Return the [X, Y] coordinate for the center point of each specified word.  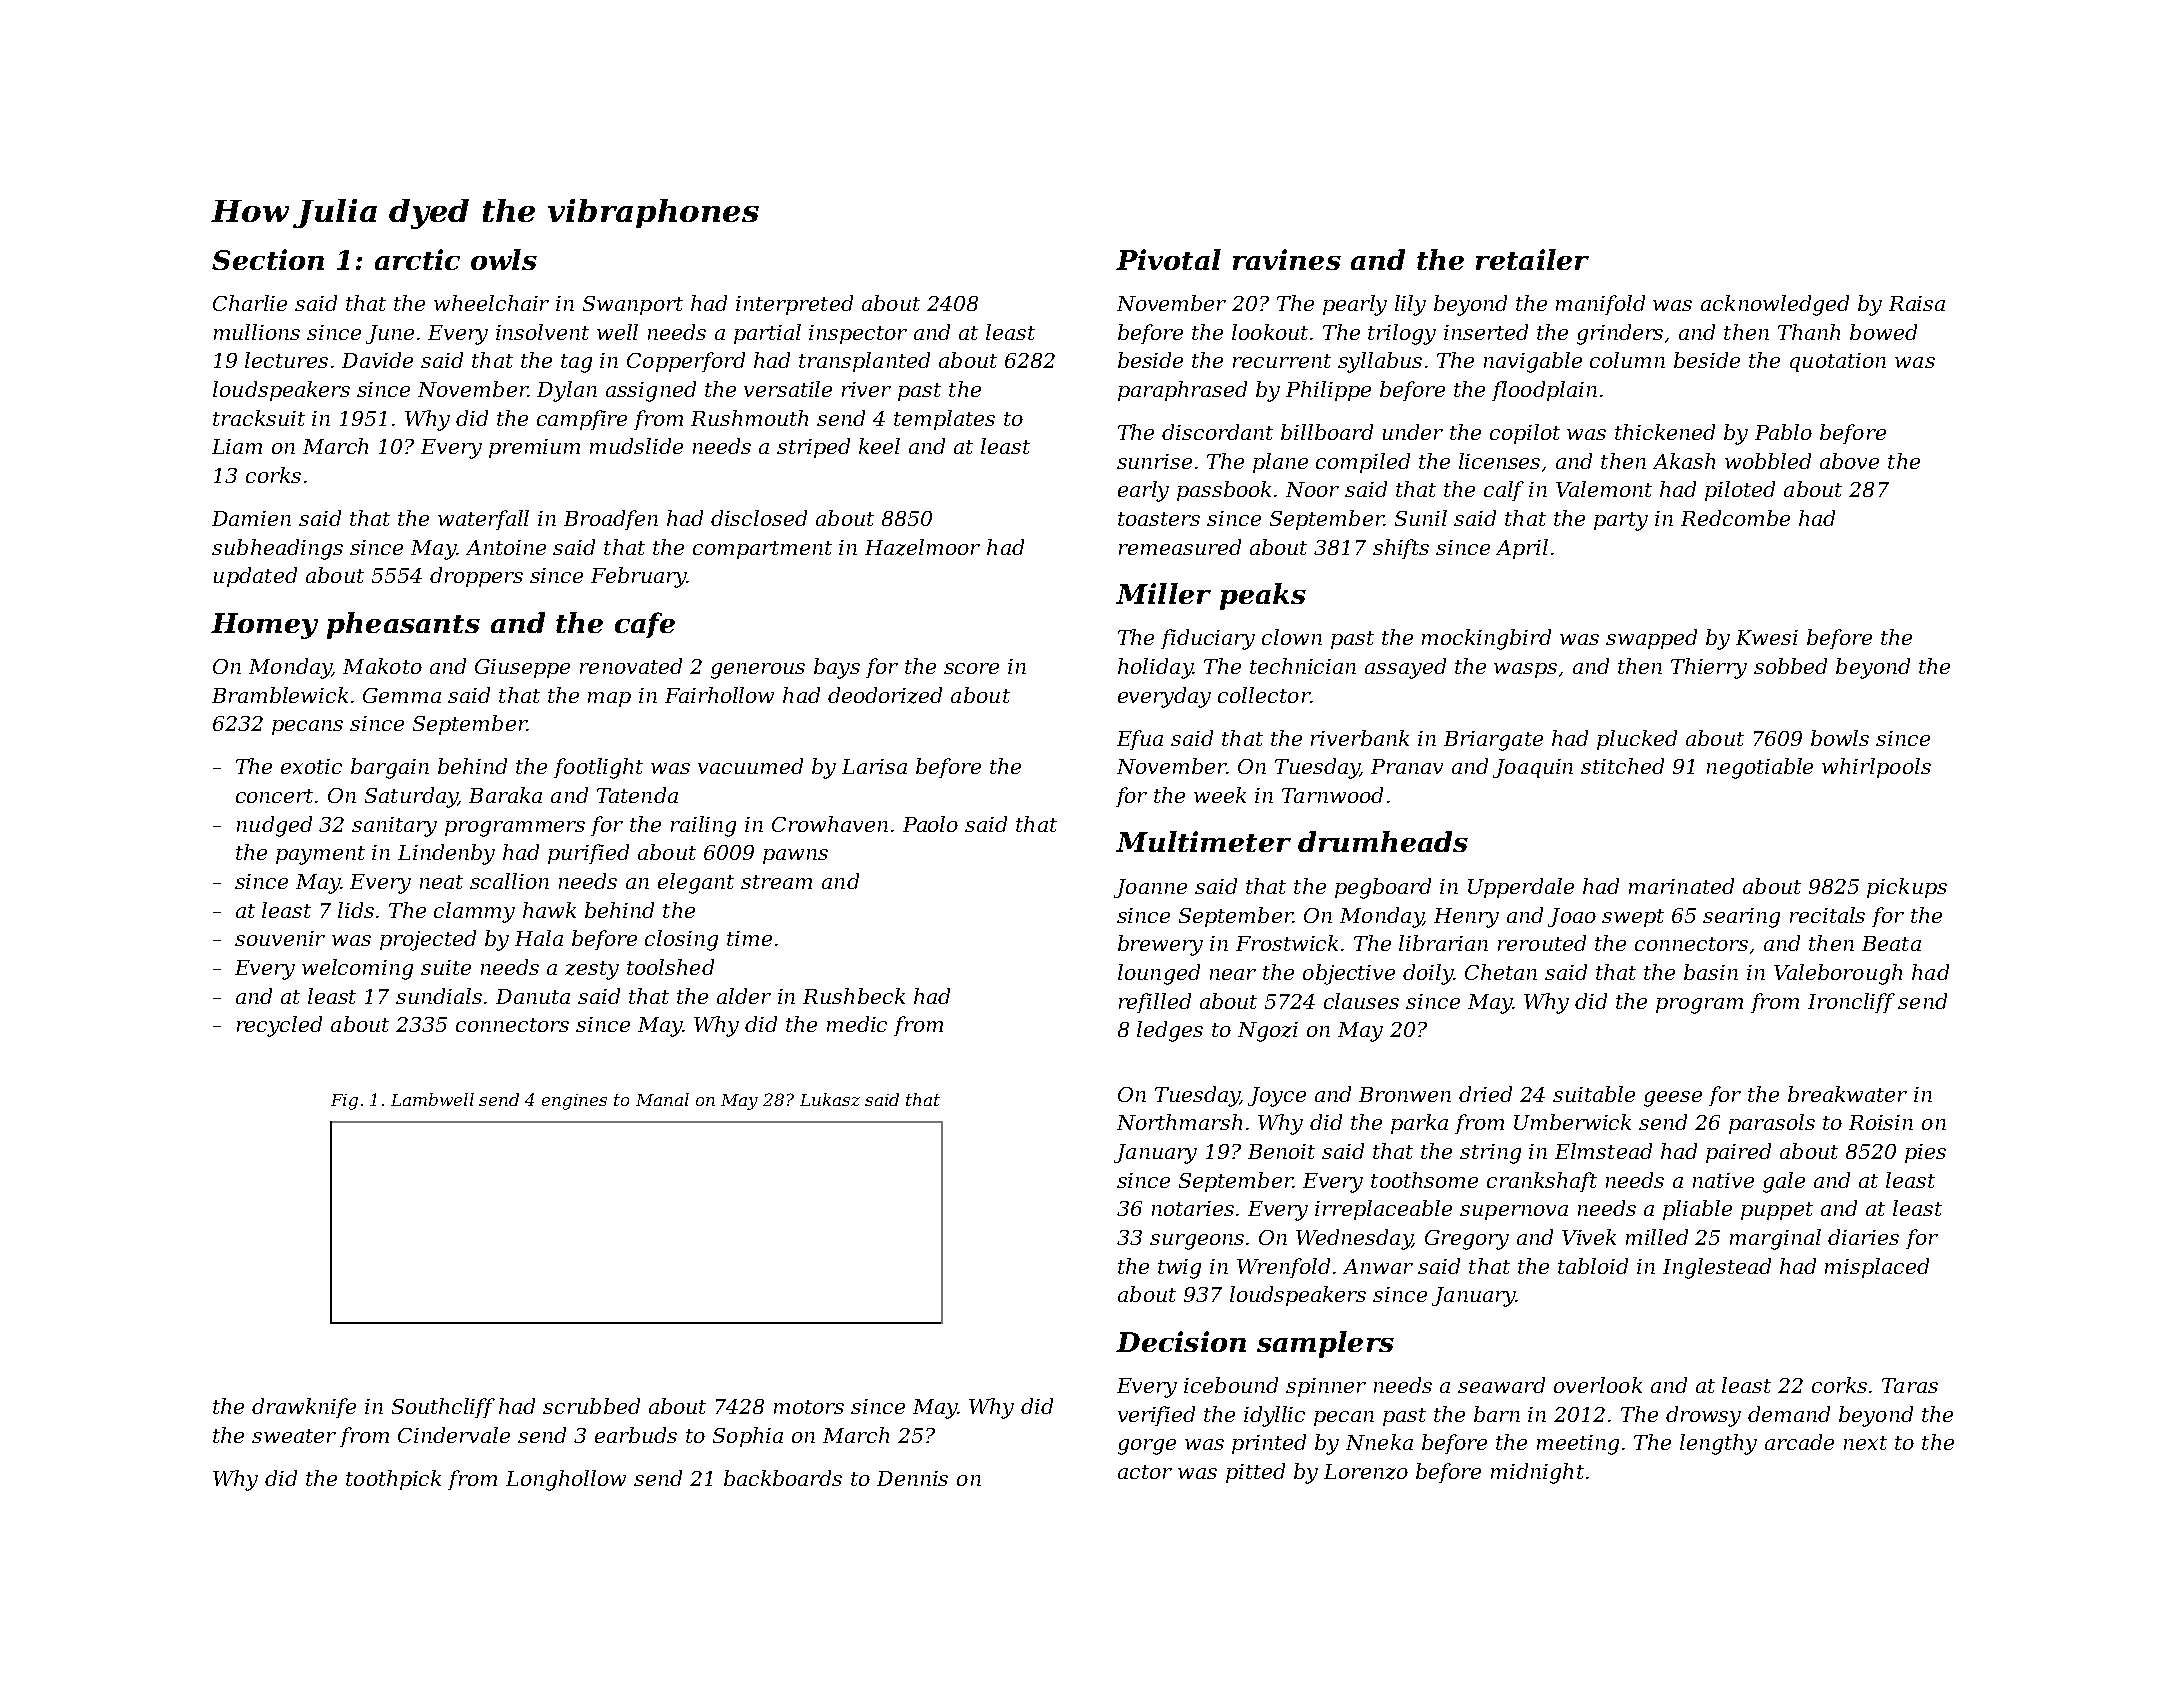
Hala [539, 938]
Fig [344, 1102]
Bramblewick [280, 695]
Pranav [1407, 766]
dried [1485, 1094]
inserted [1486, 332]
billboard [1327, 432]
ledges [1170, 1031]
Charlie [250, 303]
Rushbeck [854, 996]
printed [1269, 1444]
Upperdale [1521, 888]
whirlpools [1876, 768]
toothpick [393, 1480]
